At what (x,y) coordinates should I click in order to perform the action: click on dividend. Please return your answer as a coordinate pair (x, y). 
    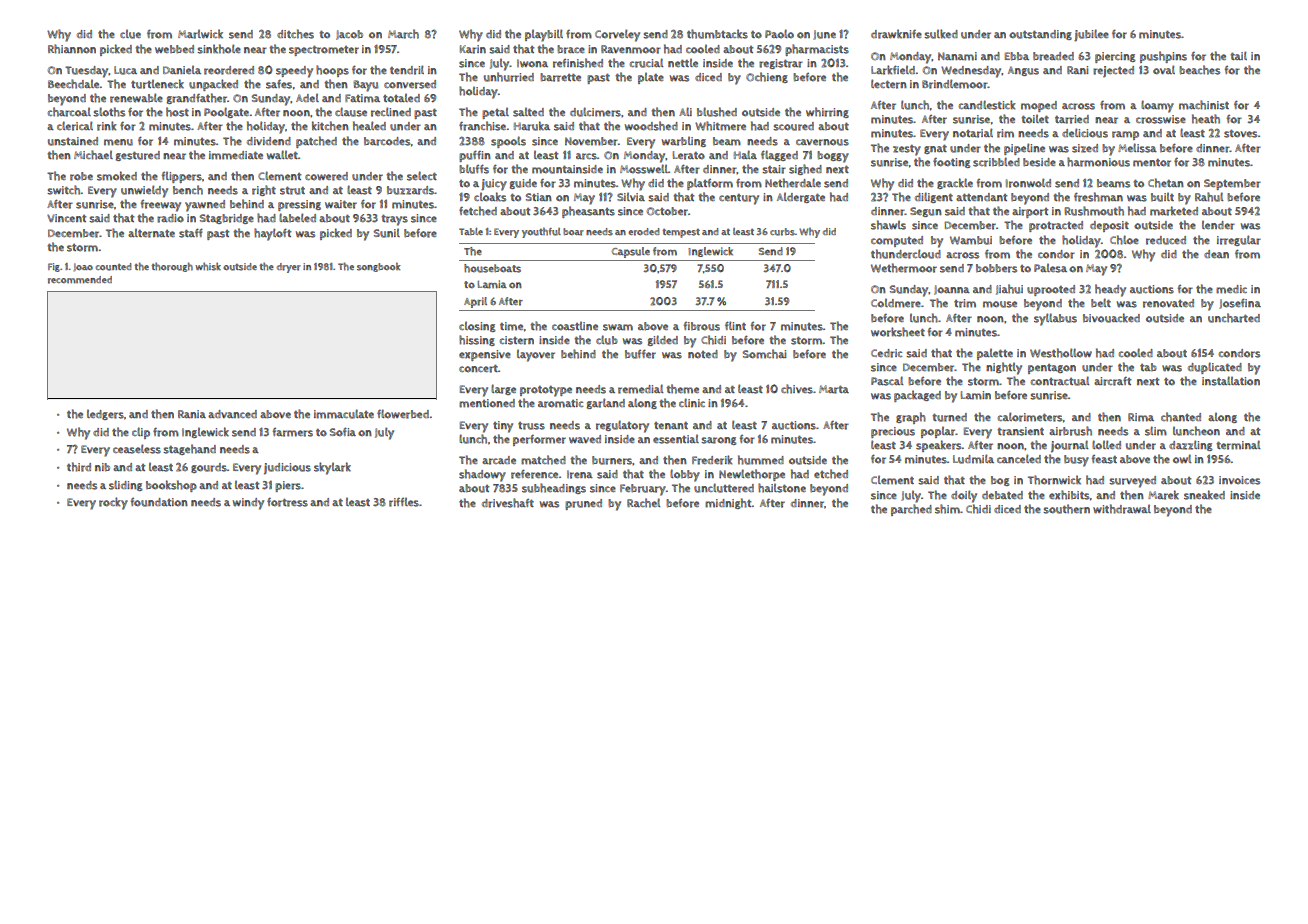
    Looking at the image, I should click on (269, 141).
